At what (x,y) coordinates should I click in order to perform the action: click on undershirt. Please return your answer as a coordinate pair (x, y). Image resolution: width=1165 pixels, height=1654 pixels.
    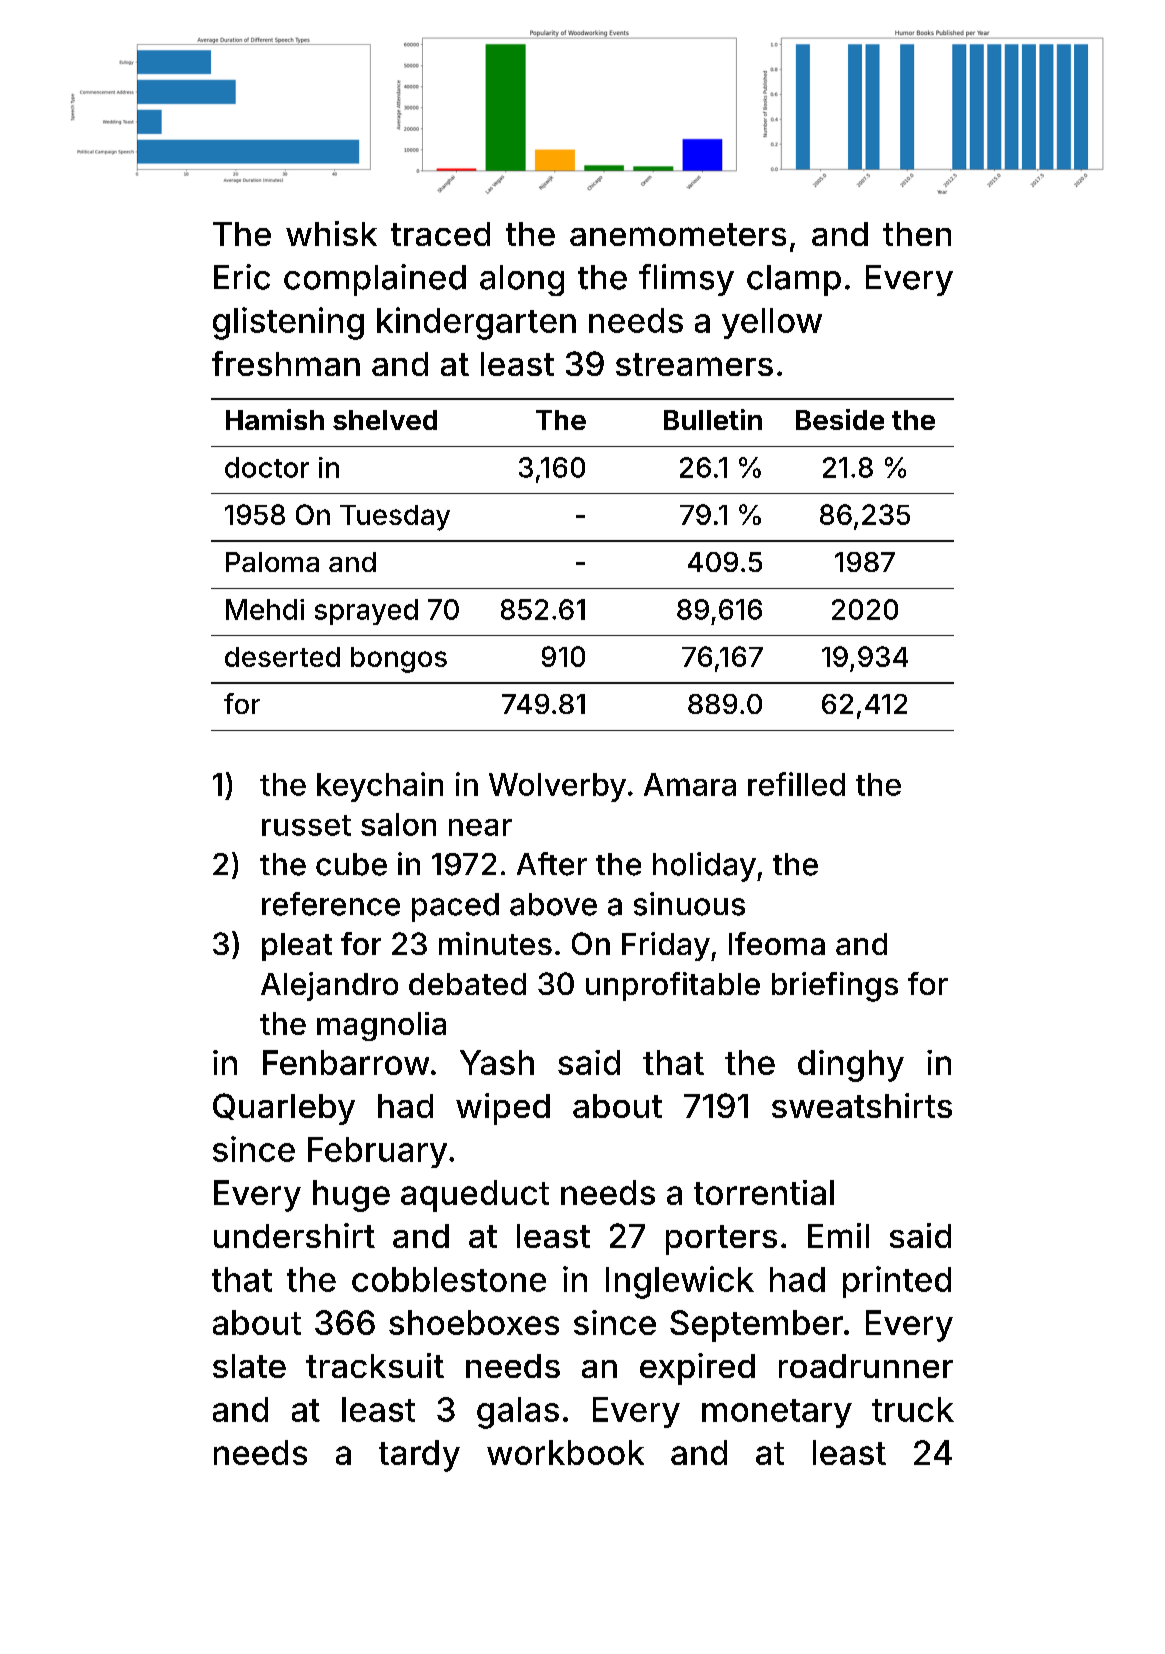
    Looking at the image, I should click on (294, 1235).
